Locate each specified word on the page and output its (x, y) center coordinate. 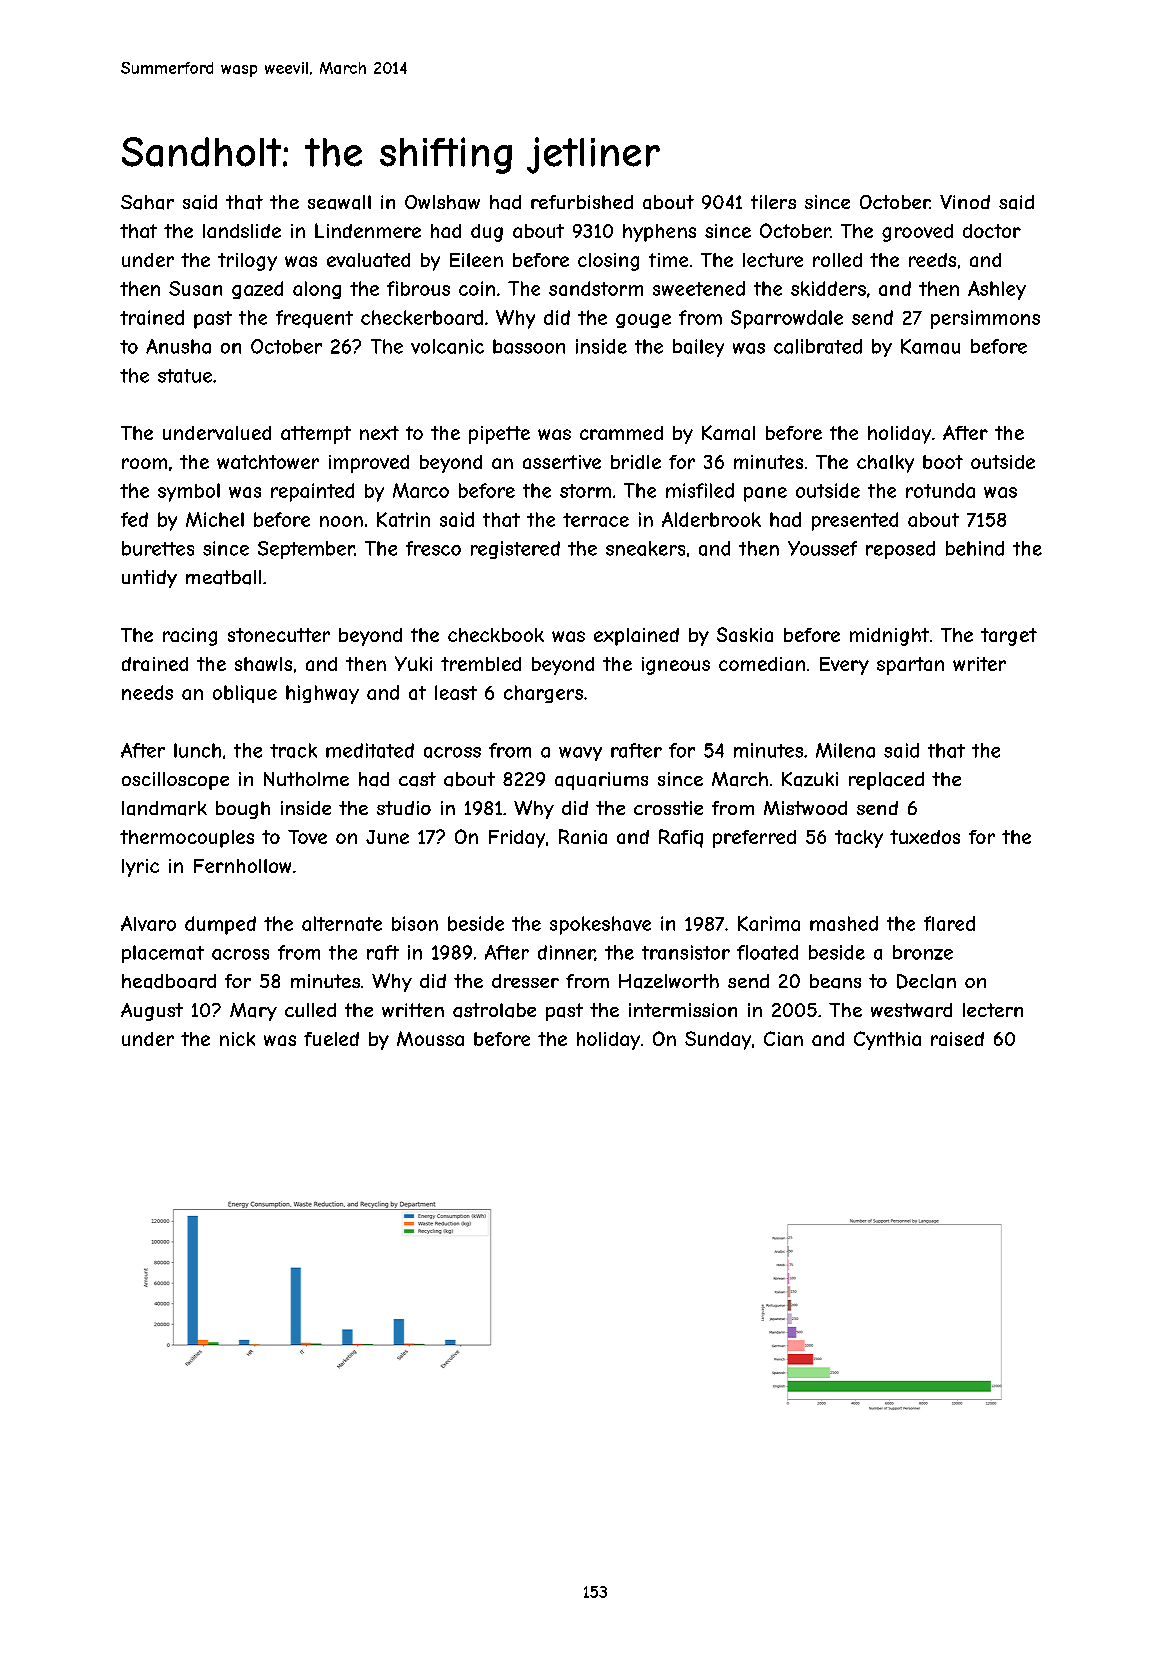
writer (979, 664)
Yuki (413, 663)
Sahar (147, 202)
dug (487, 233)
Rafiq (681, 838)
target (1009, 637)
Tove (307, 837)
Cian (783, 1038)
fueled (331, 1039)
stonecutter (279, 635)
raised (957, 1039)
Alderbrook (711, 519)
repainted (312, 492)
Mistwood (805, 808)
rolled (837, 260)
